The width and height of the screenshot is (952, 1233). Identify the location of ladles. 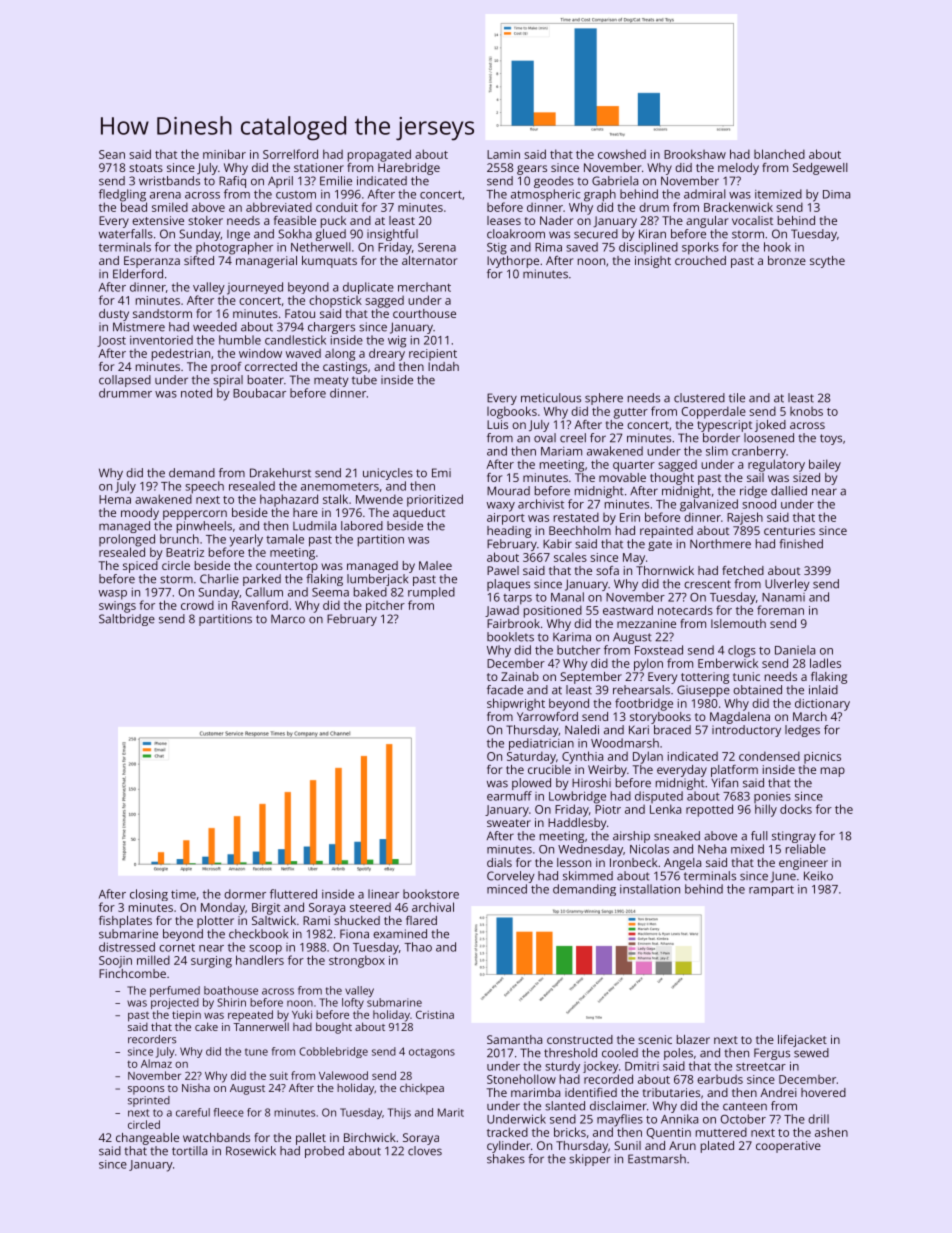
(825, 663).
